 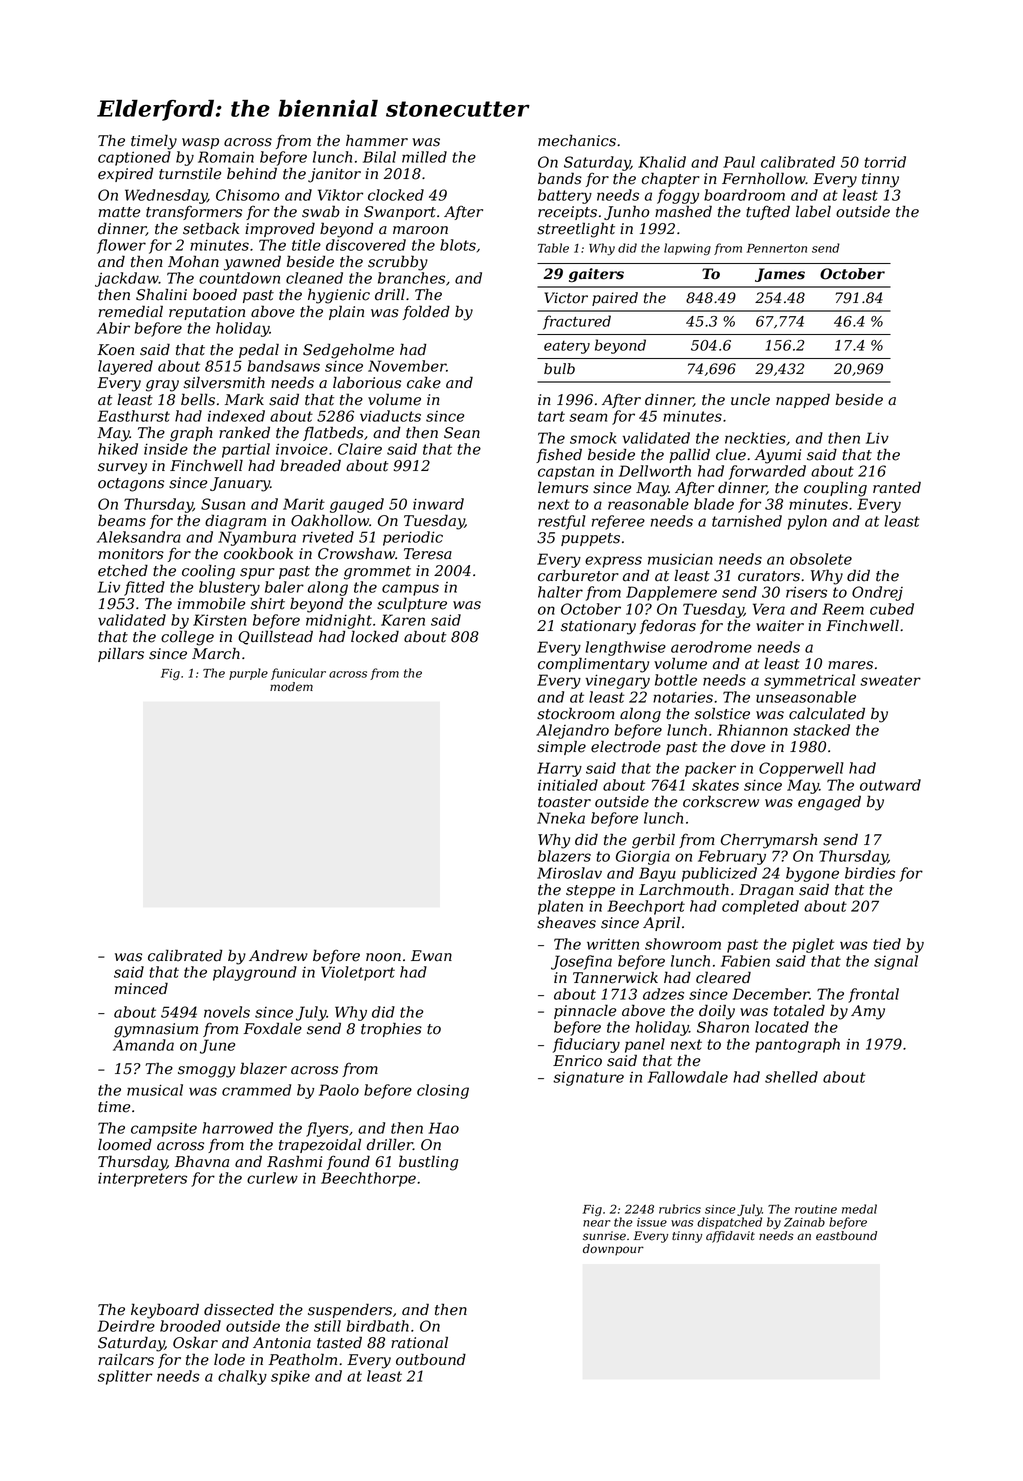 I want to click on outward, so click(x=890, y=785).
